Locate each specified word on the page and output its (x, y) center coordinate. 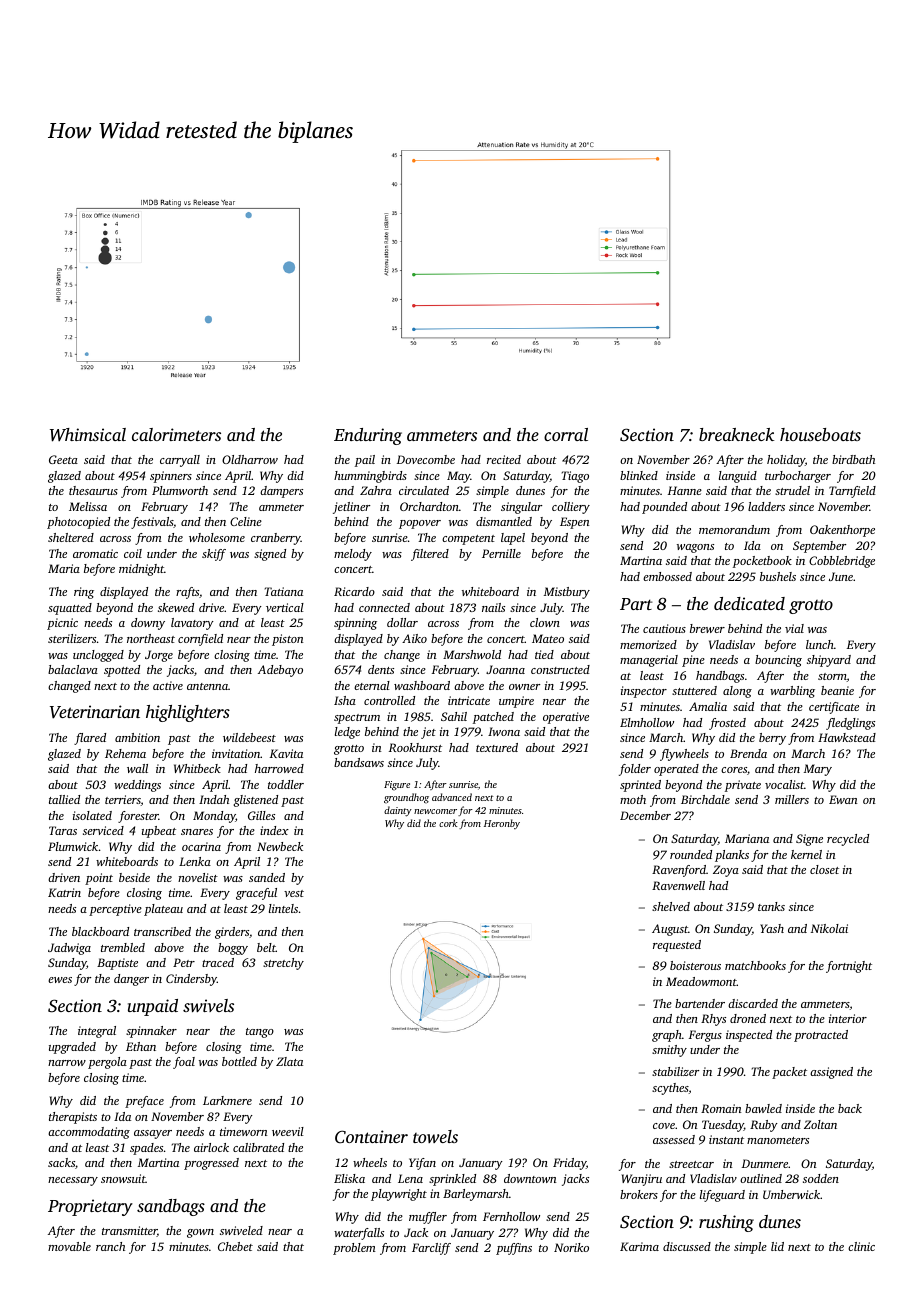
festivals (152, 523)
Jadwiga (69, 949)
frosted (727, 724)
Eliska (349, 1178)
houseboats (820, 434)
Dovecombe (426, 459)
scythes (670, 1089)
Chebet (235, 1246)
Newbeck (280, 846)
